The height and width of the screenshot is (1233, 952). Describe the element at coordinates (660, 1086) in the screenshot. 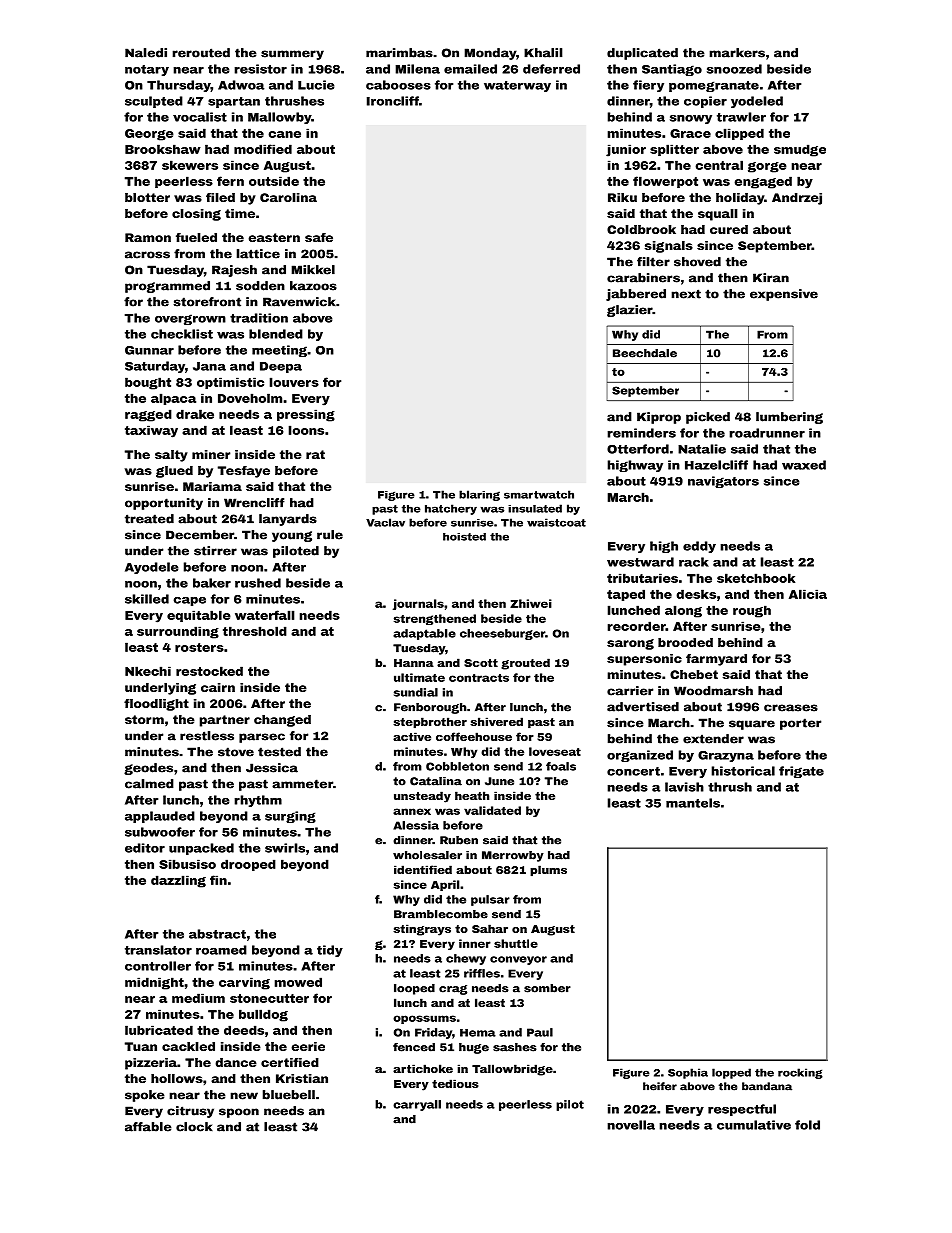

I see `heifer` at that location.
